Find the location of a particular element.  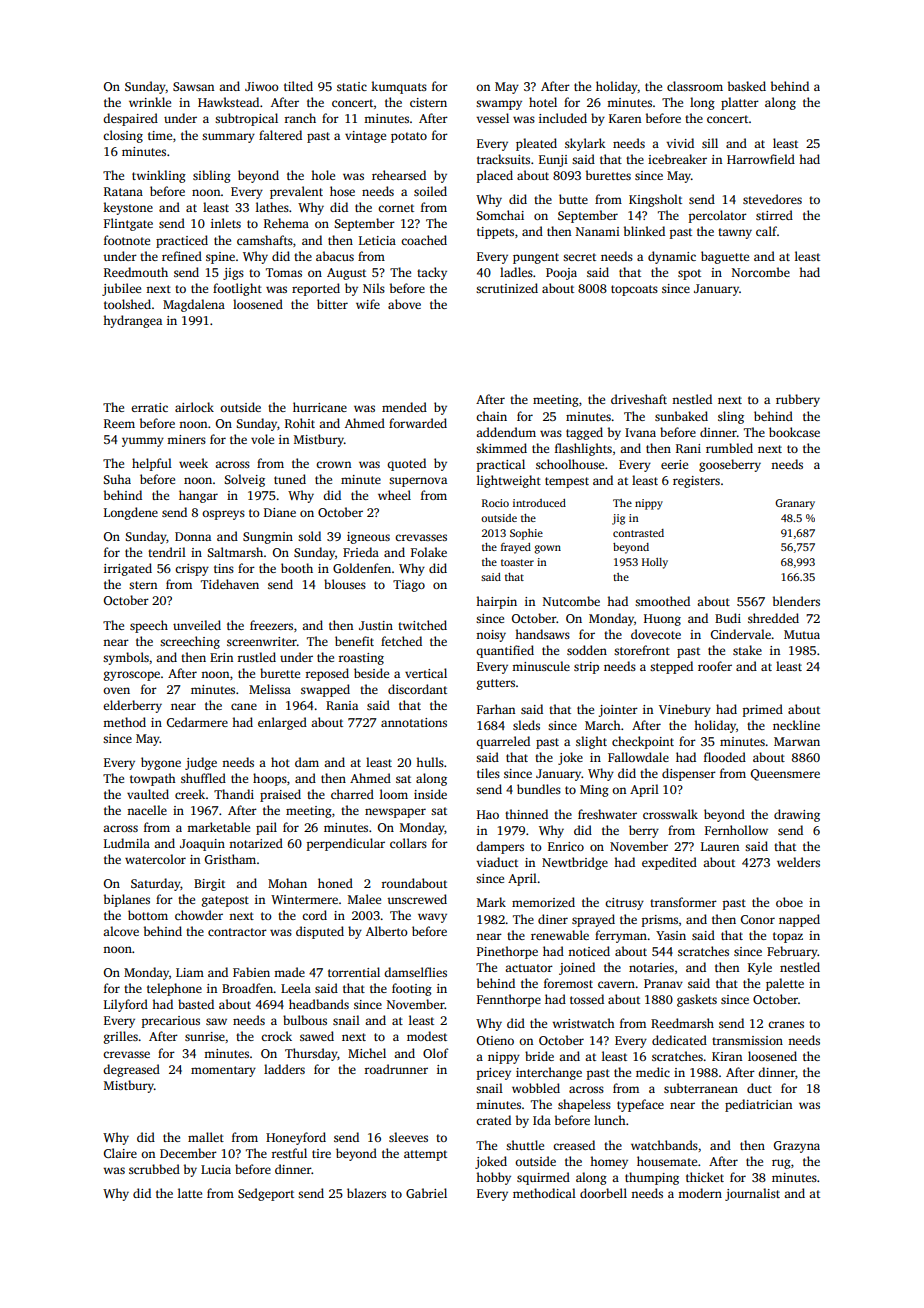

crock is located at coordinates (276, 1036).
